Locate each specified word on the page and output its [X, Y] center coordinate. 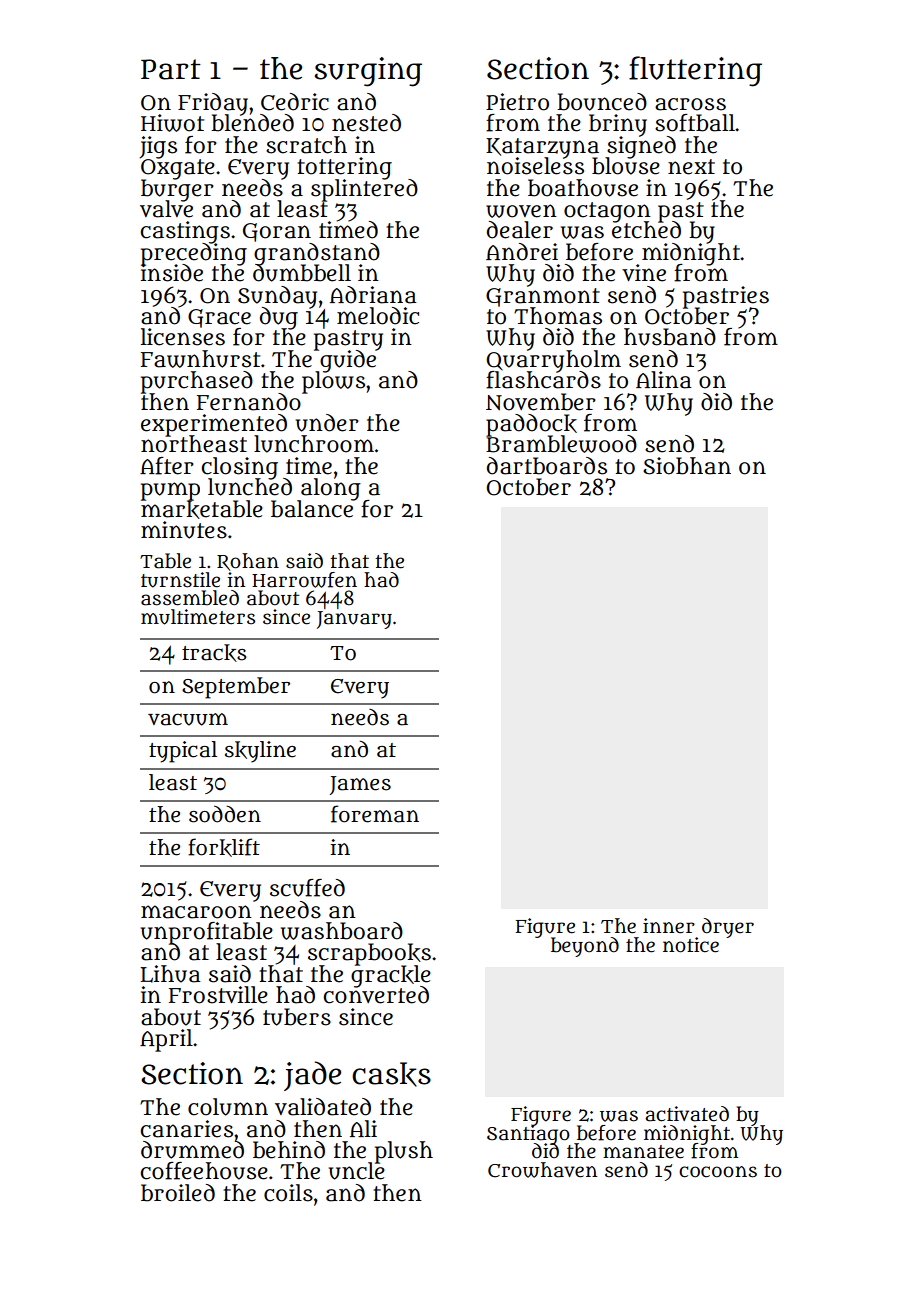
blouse [626, 166]
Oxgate [178, 169]
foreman [375, 814]
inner [669, 926]
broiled [178, 1193]
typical [183, 752]
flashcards [543, 380]
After [167, 466]
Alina [663, 380]
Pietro [517, 102]
